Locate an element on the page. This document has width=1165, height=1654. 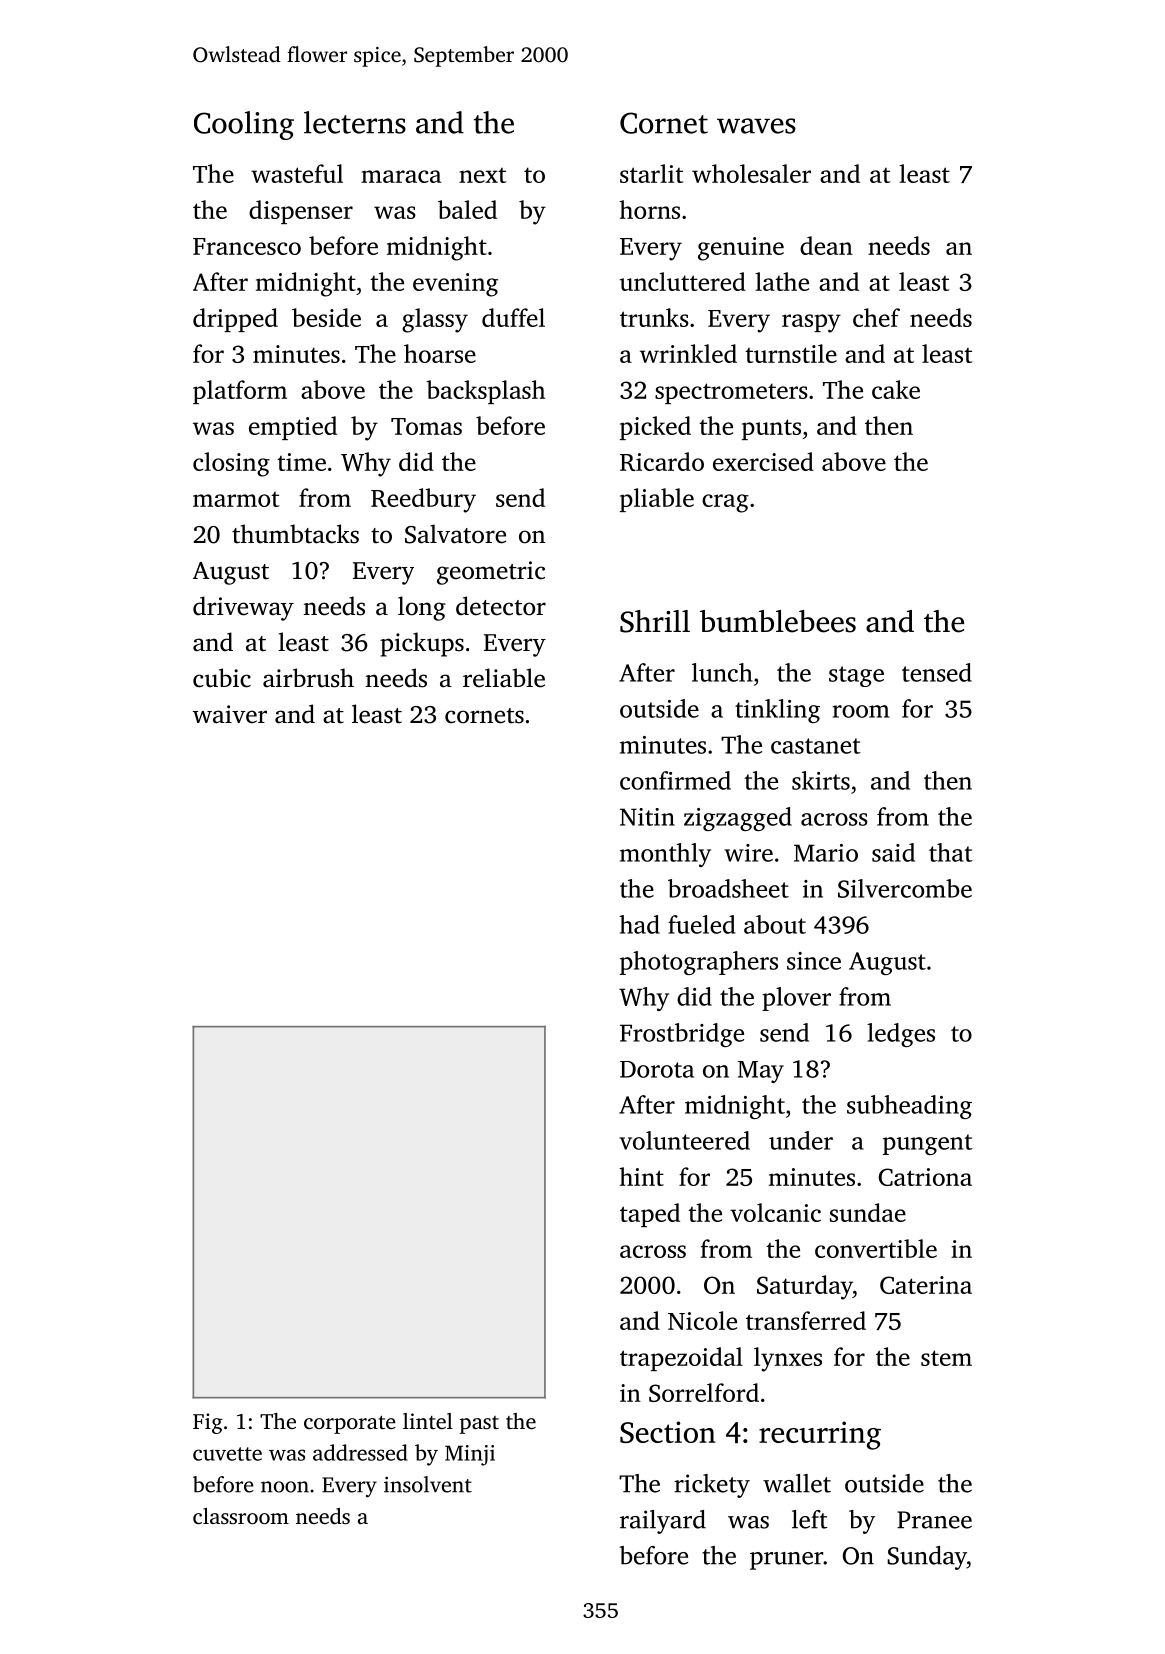
Nitin is located at coordinates (647, 817).
